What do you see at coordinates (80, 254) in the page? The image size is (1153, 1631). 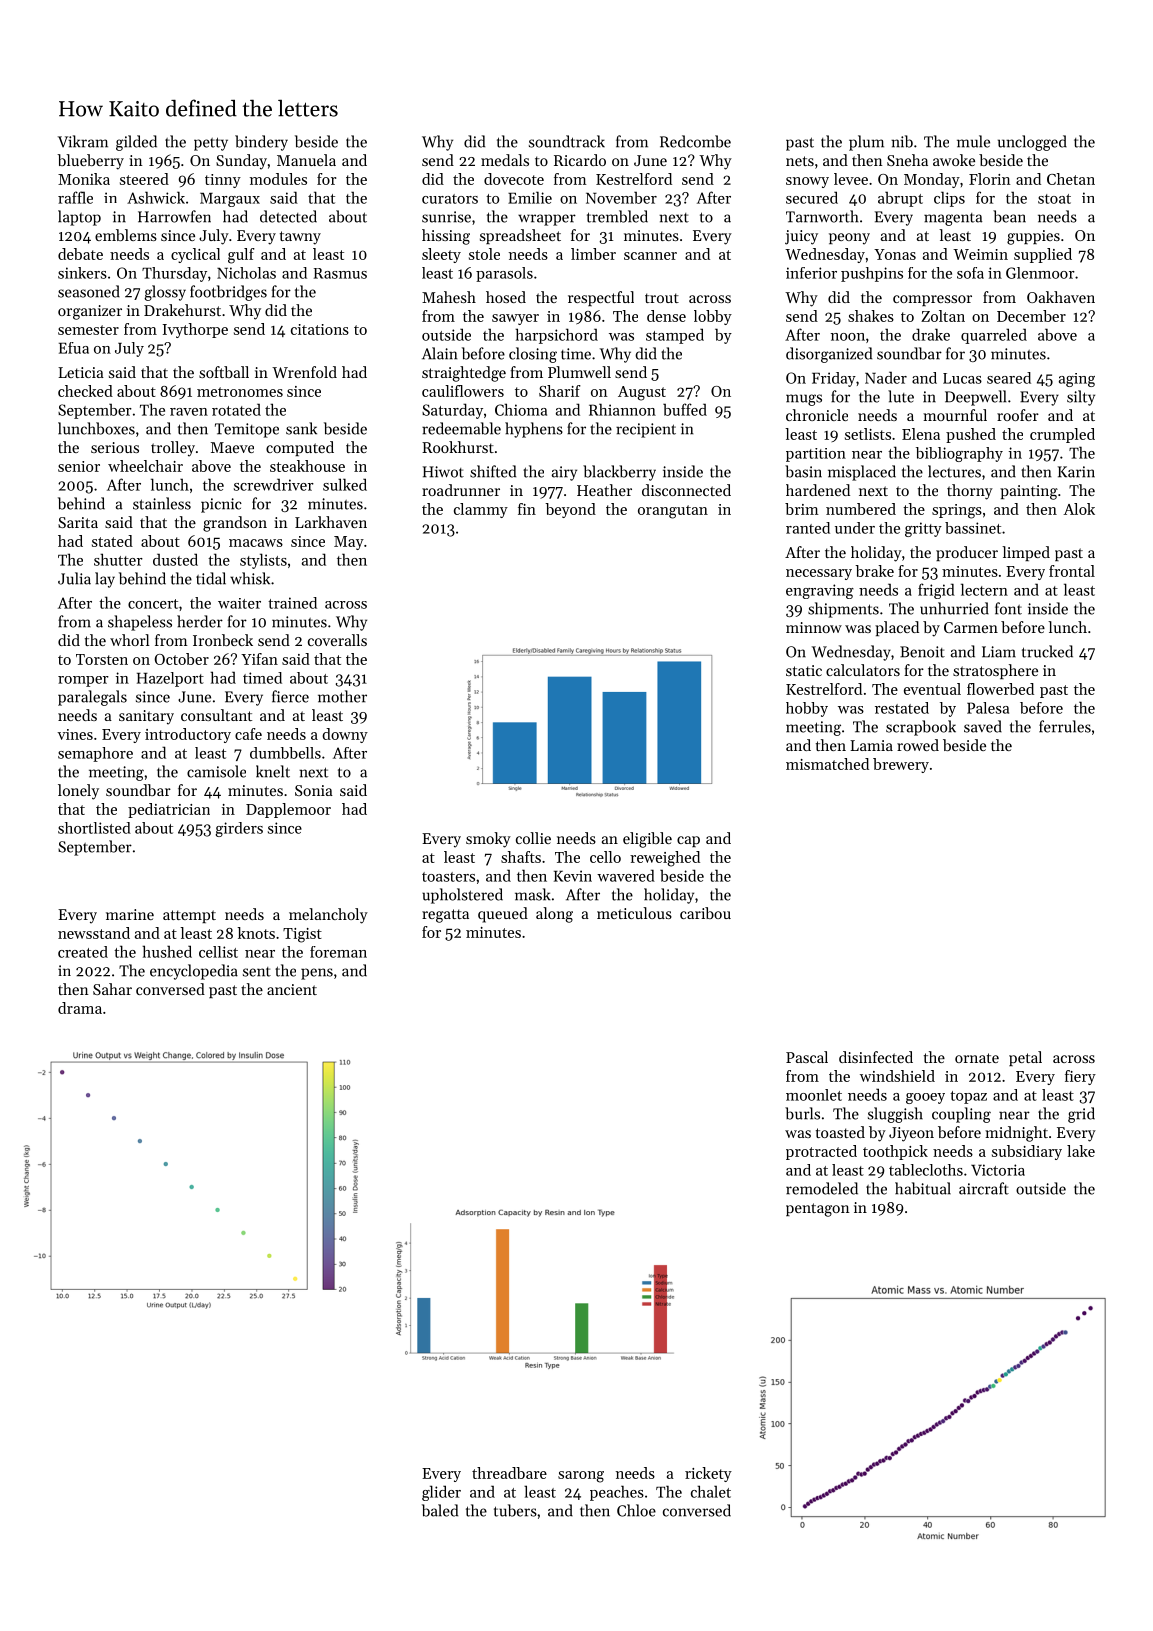 I see `debate` at bounding box center [80, 254].
